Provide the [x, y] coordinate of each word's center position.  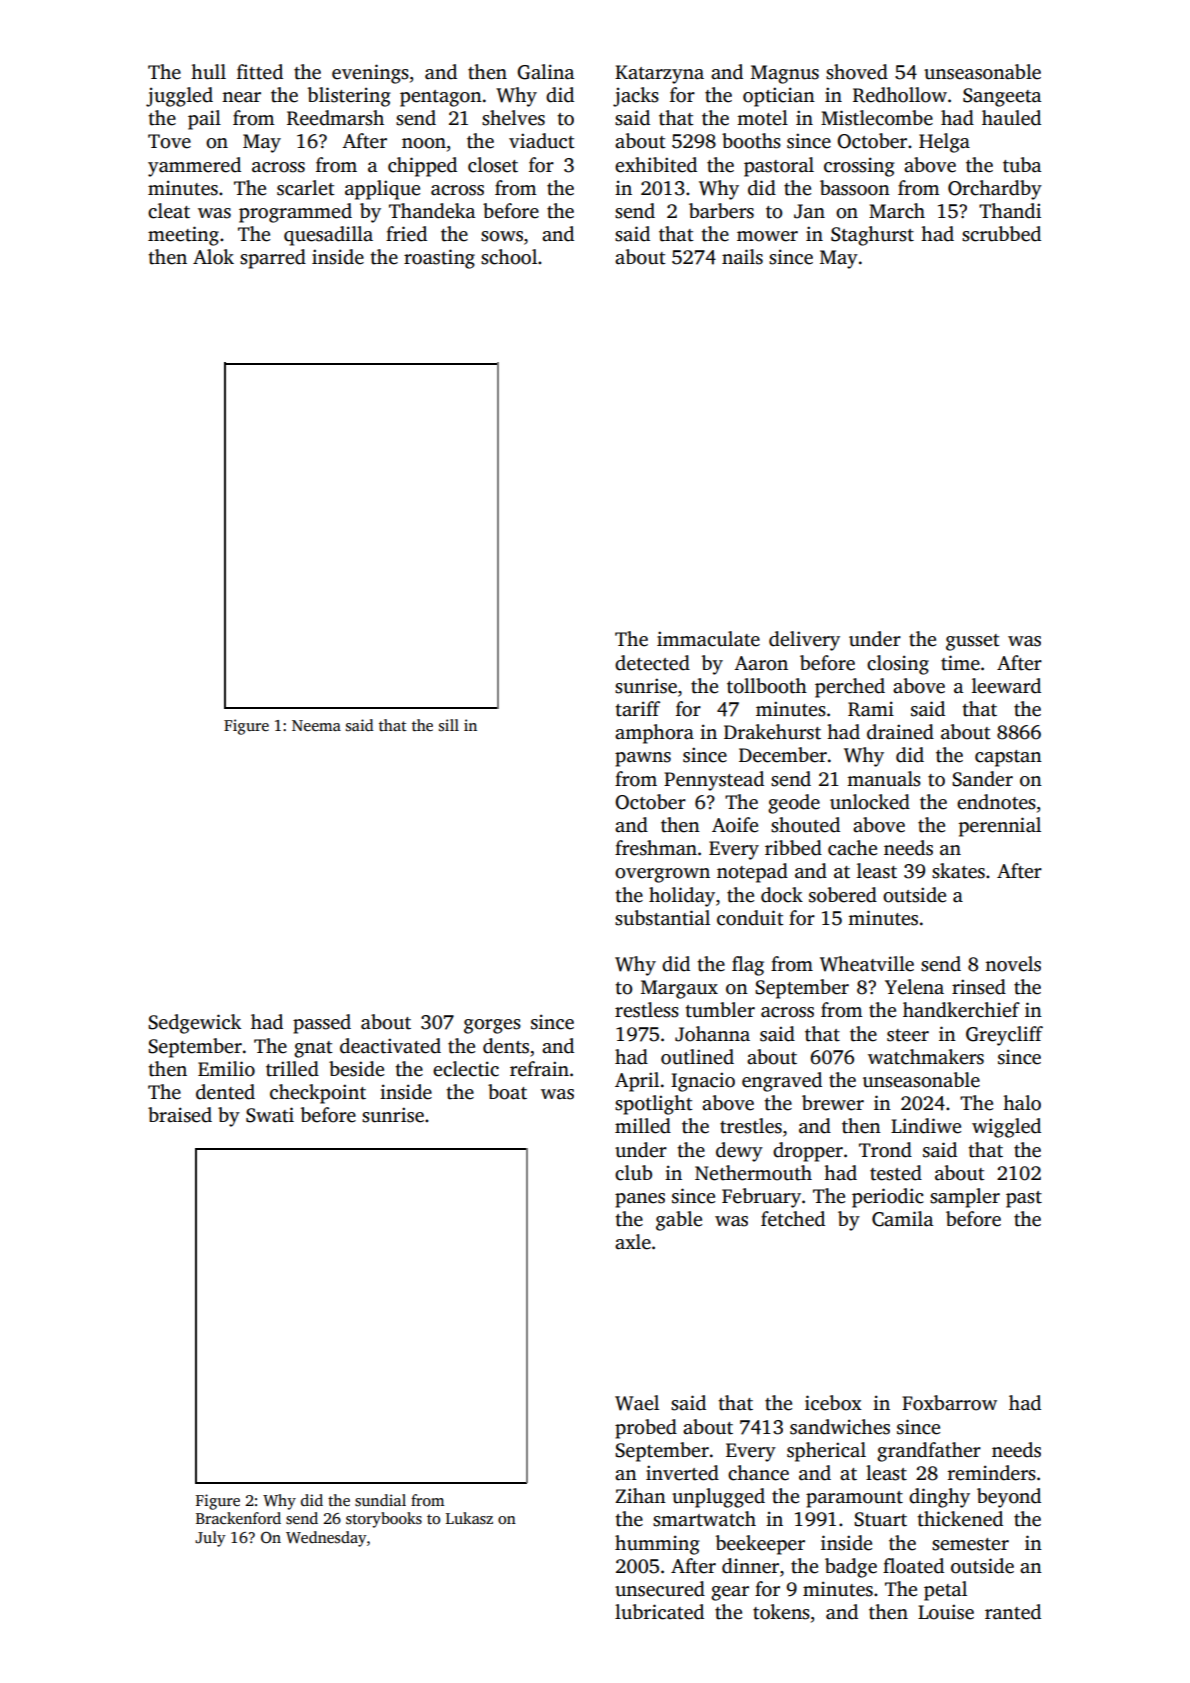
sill [449, 725]
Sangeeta [1002, 97]
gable [679, 1221]
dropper [808, 1152]
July [210, 1539]
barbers [721, 211]
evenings [370, 74]
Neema [316, 725]
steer [908, 1035]
